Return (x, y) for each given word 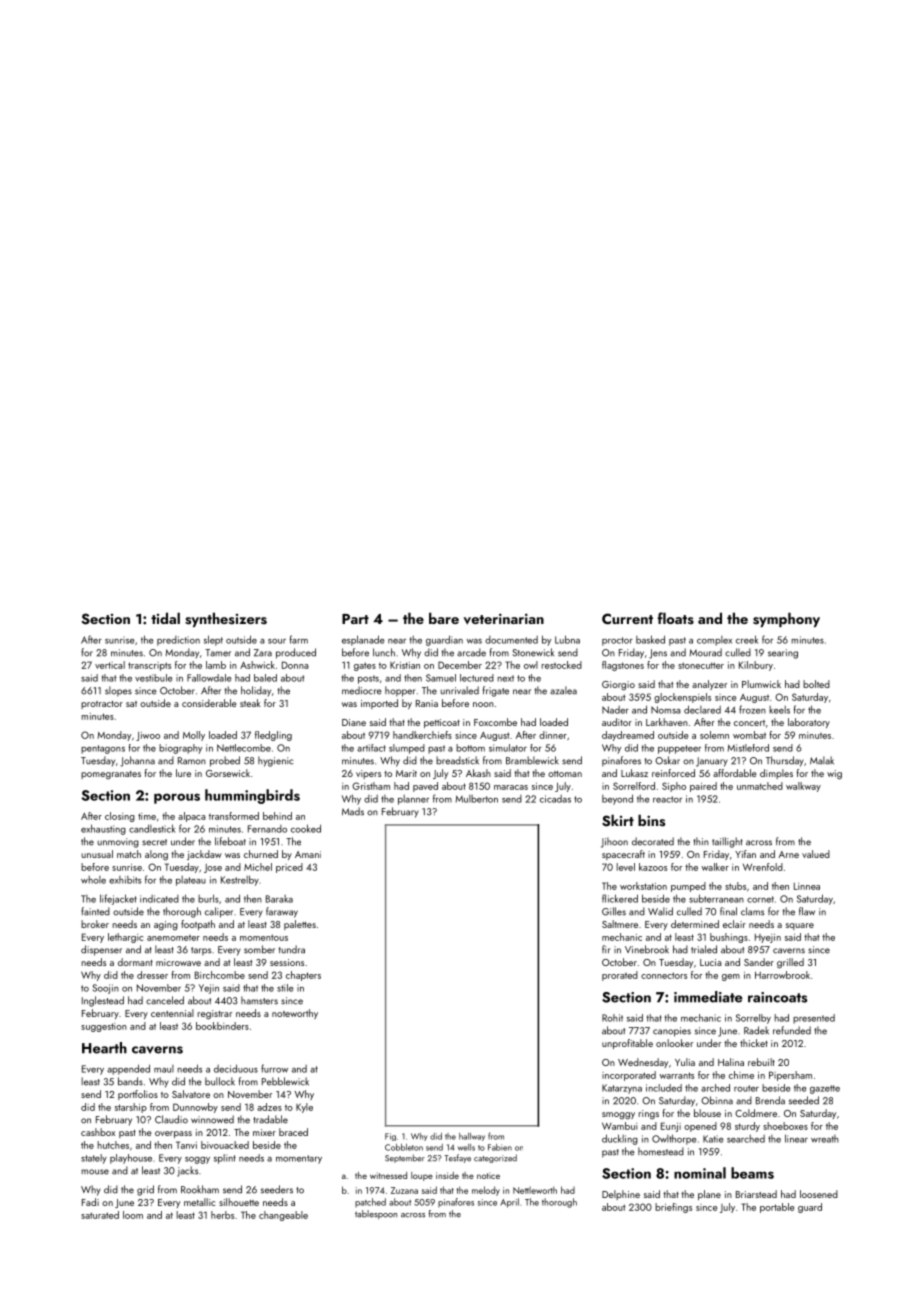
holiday (256, 691)
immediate (708, 997)
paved (425, 787)
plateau (191, 881)
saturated (100, 1215)
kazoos (653, 867)
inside (447, 1175)
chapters (303, 976)
